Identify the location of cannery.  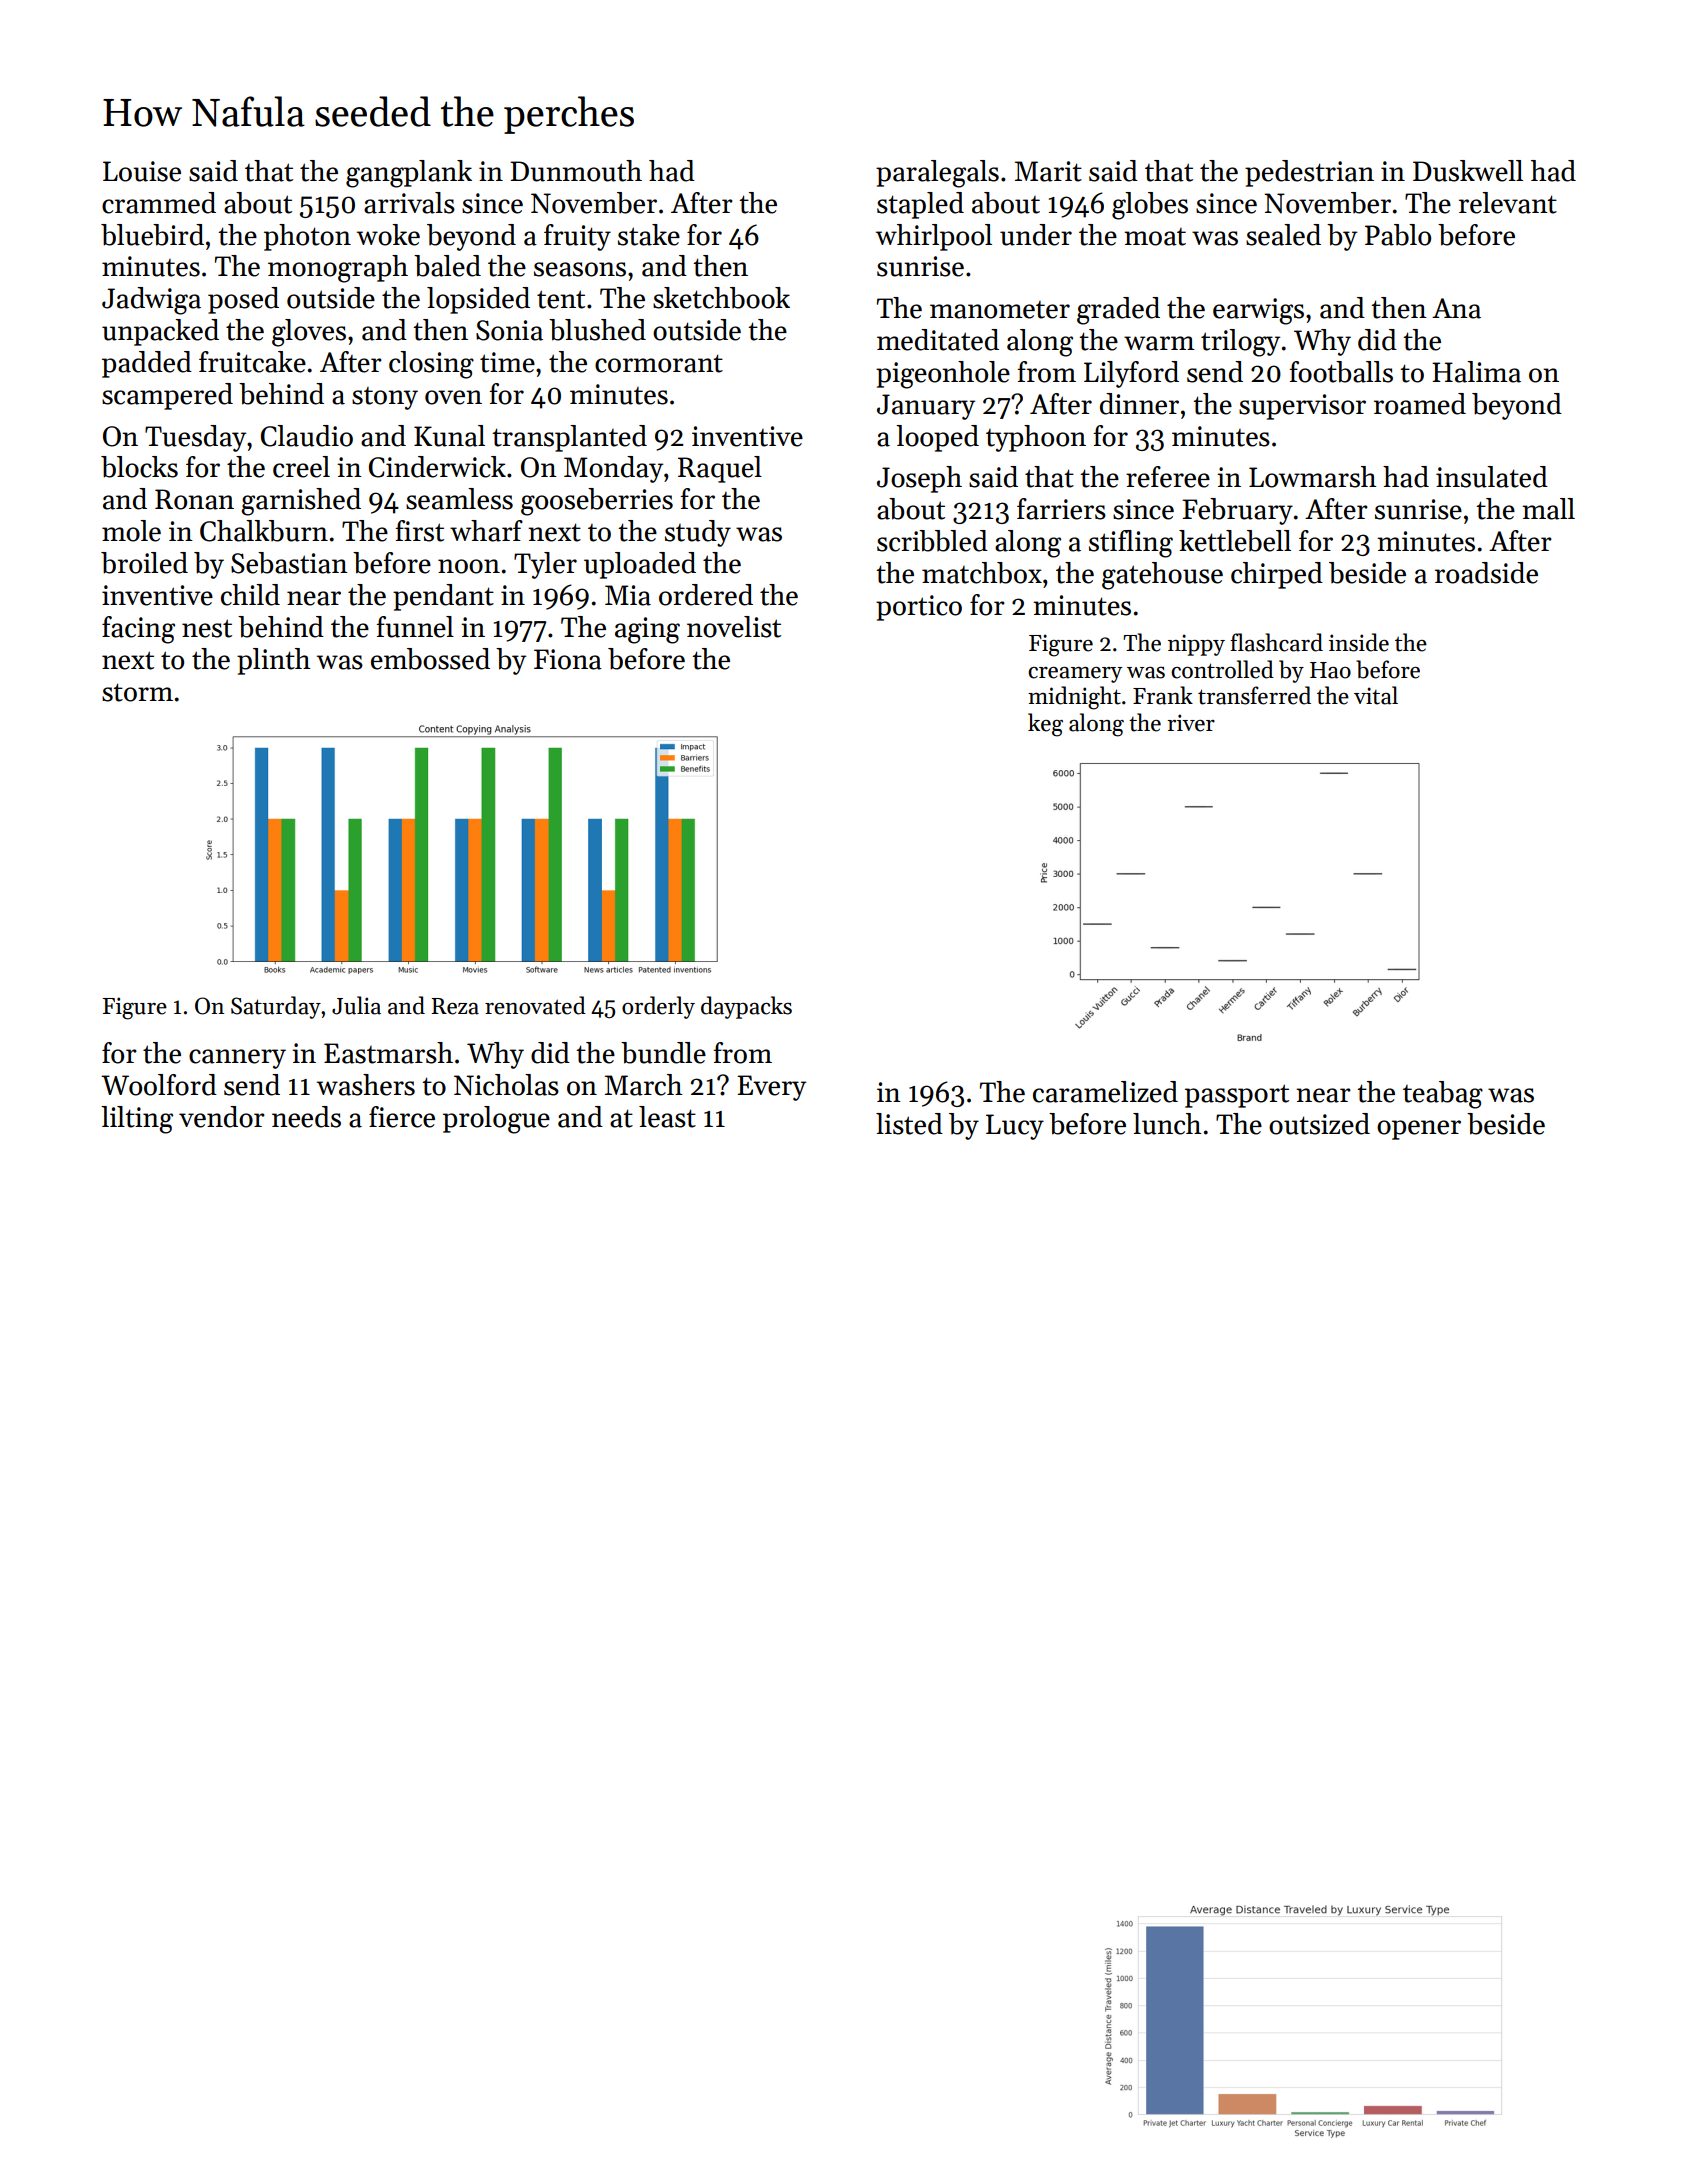
(237, 1059).
